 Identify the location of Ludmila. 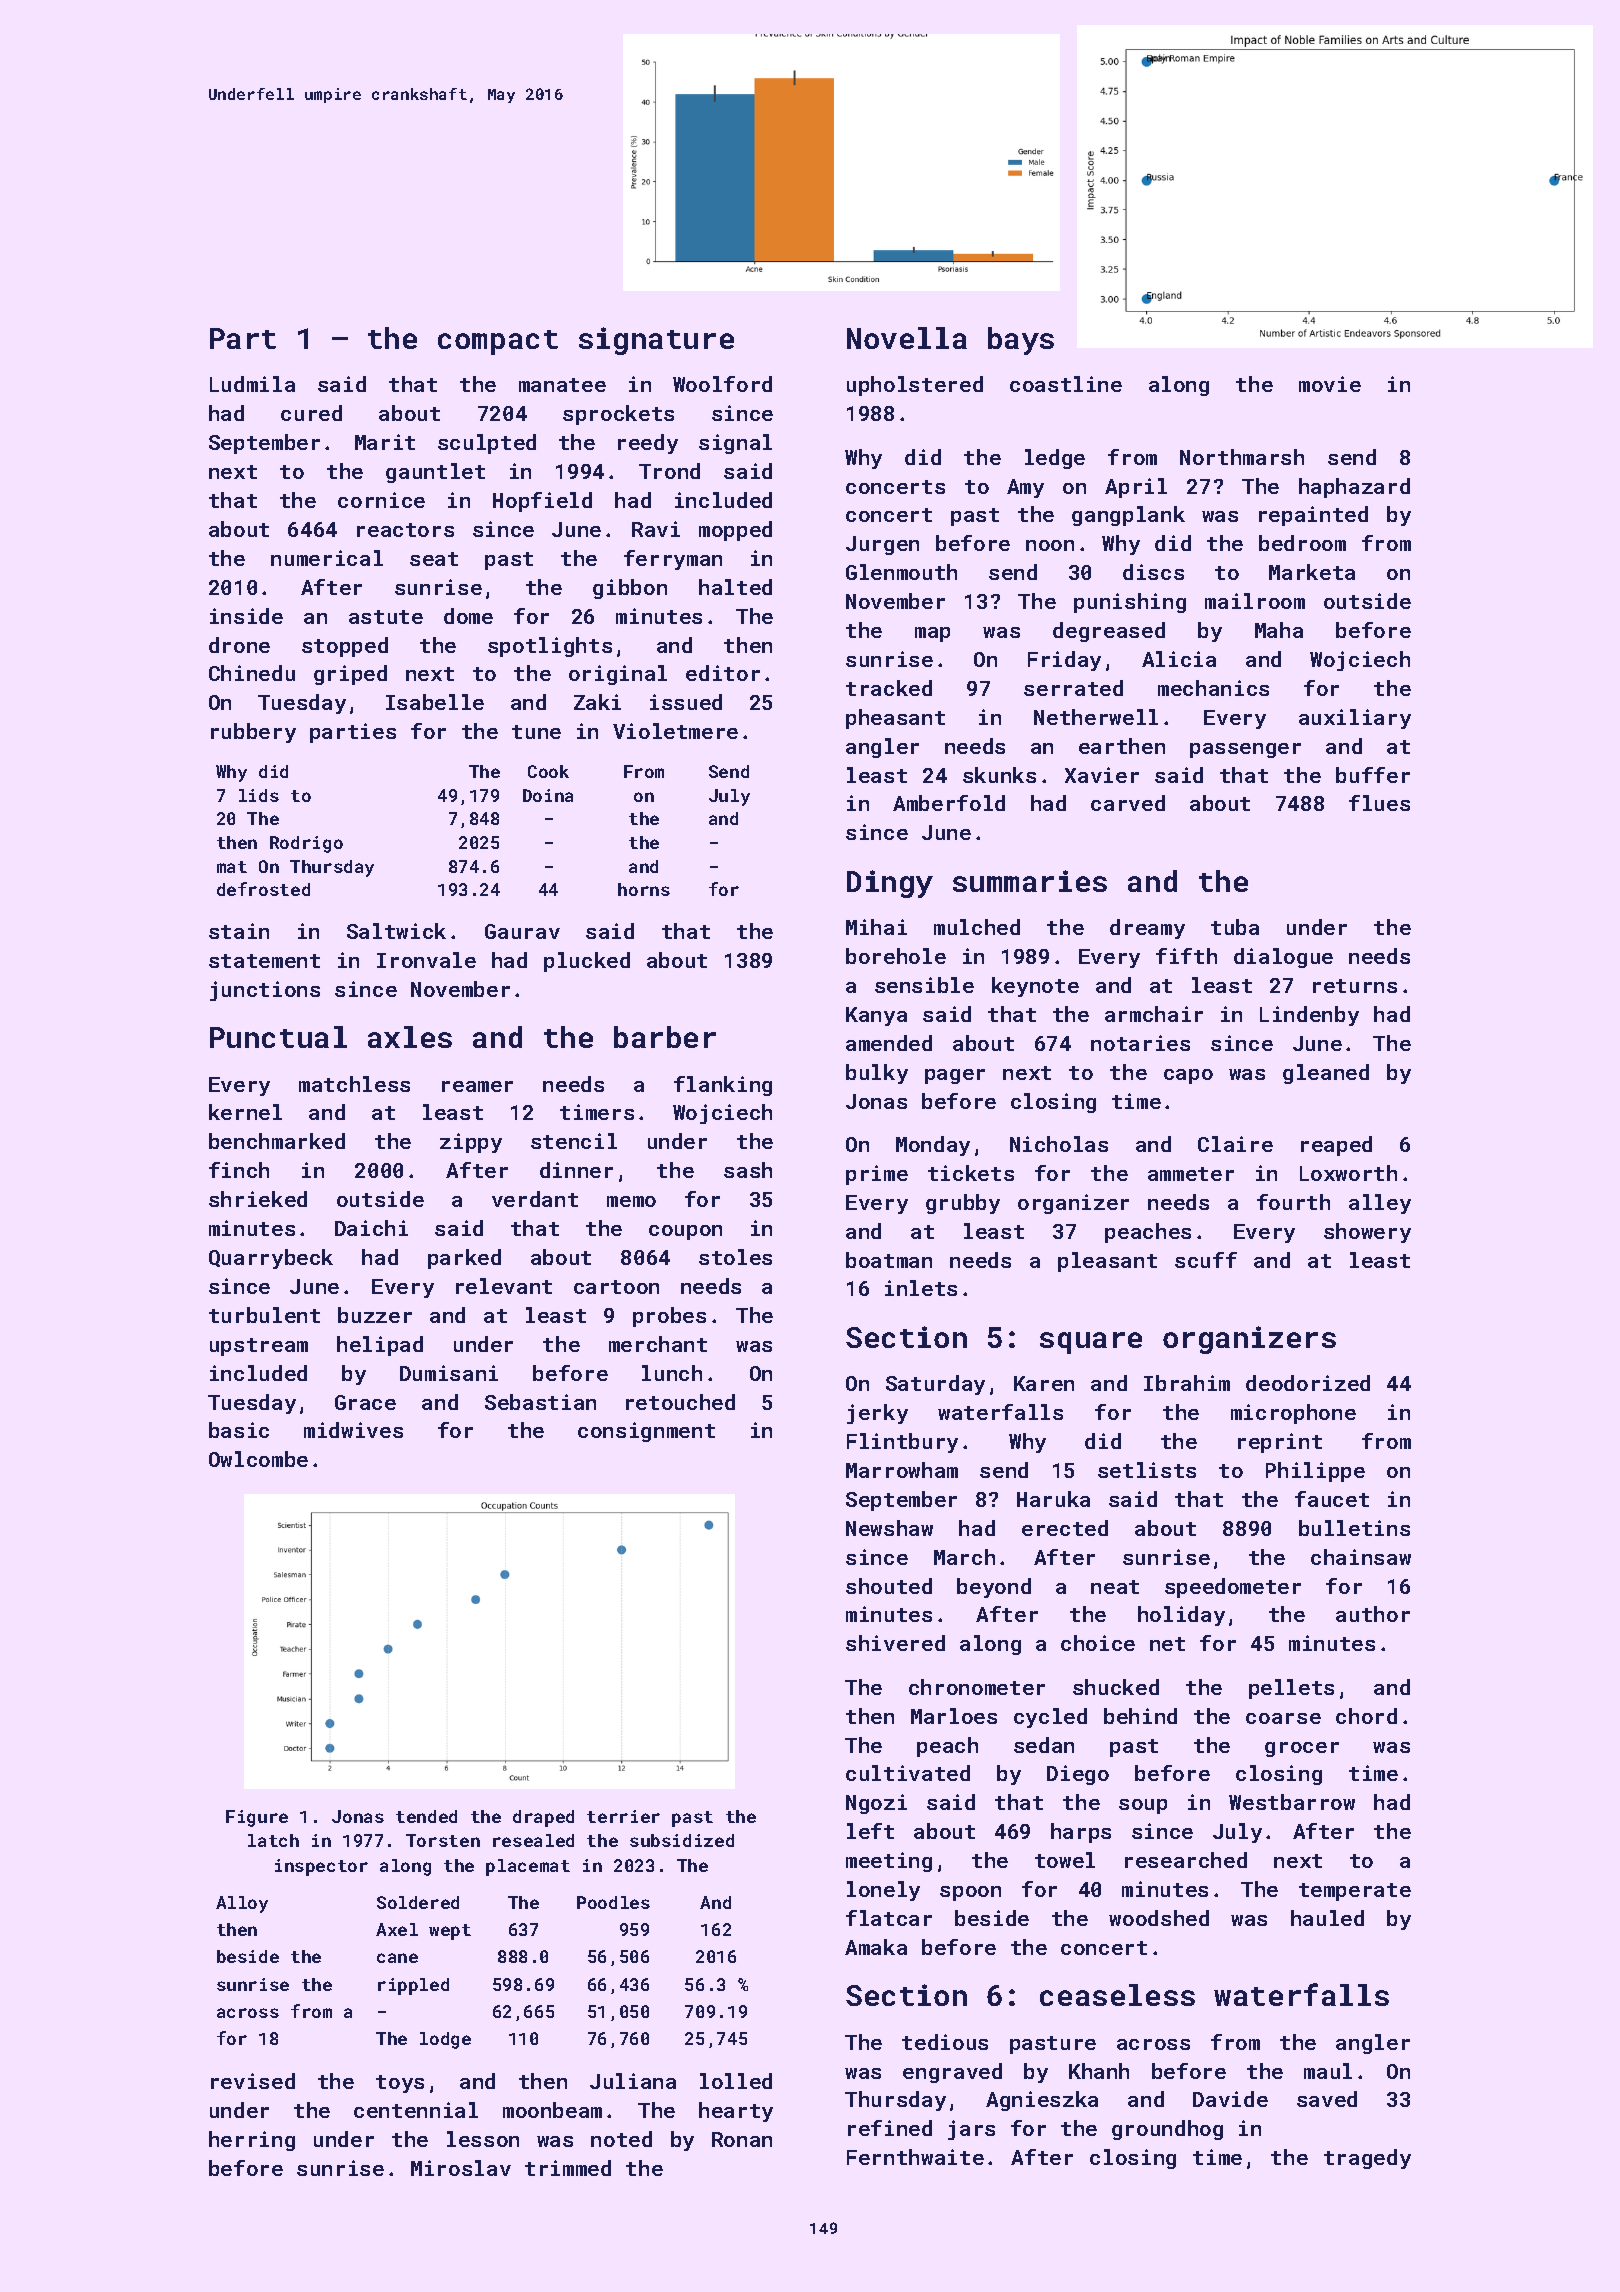
(252, 384).
